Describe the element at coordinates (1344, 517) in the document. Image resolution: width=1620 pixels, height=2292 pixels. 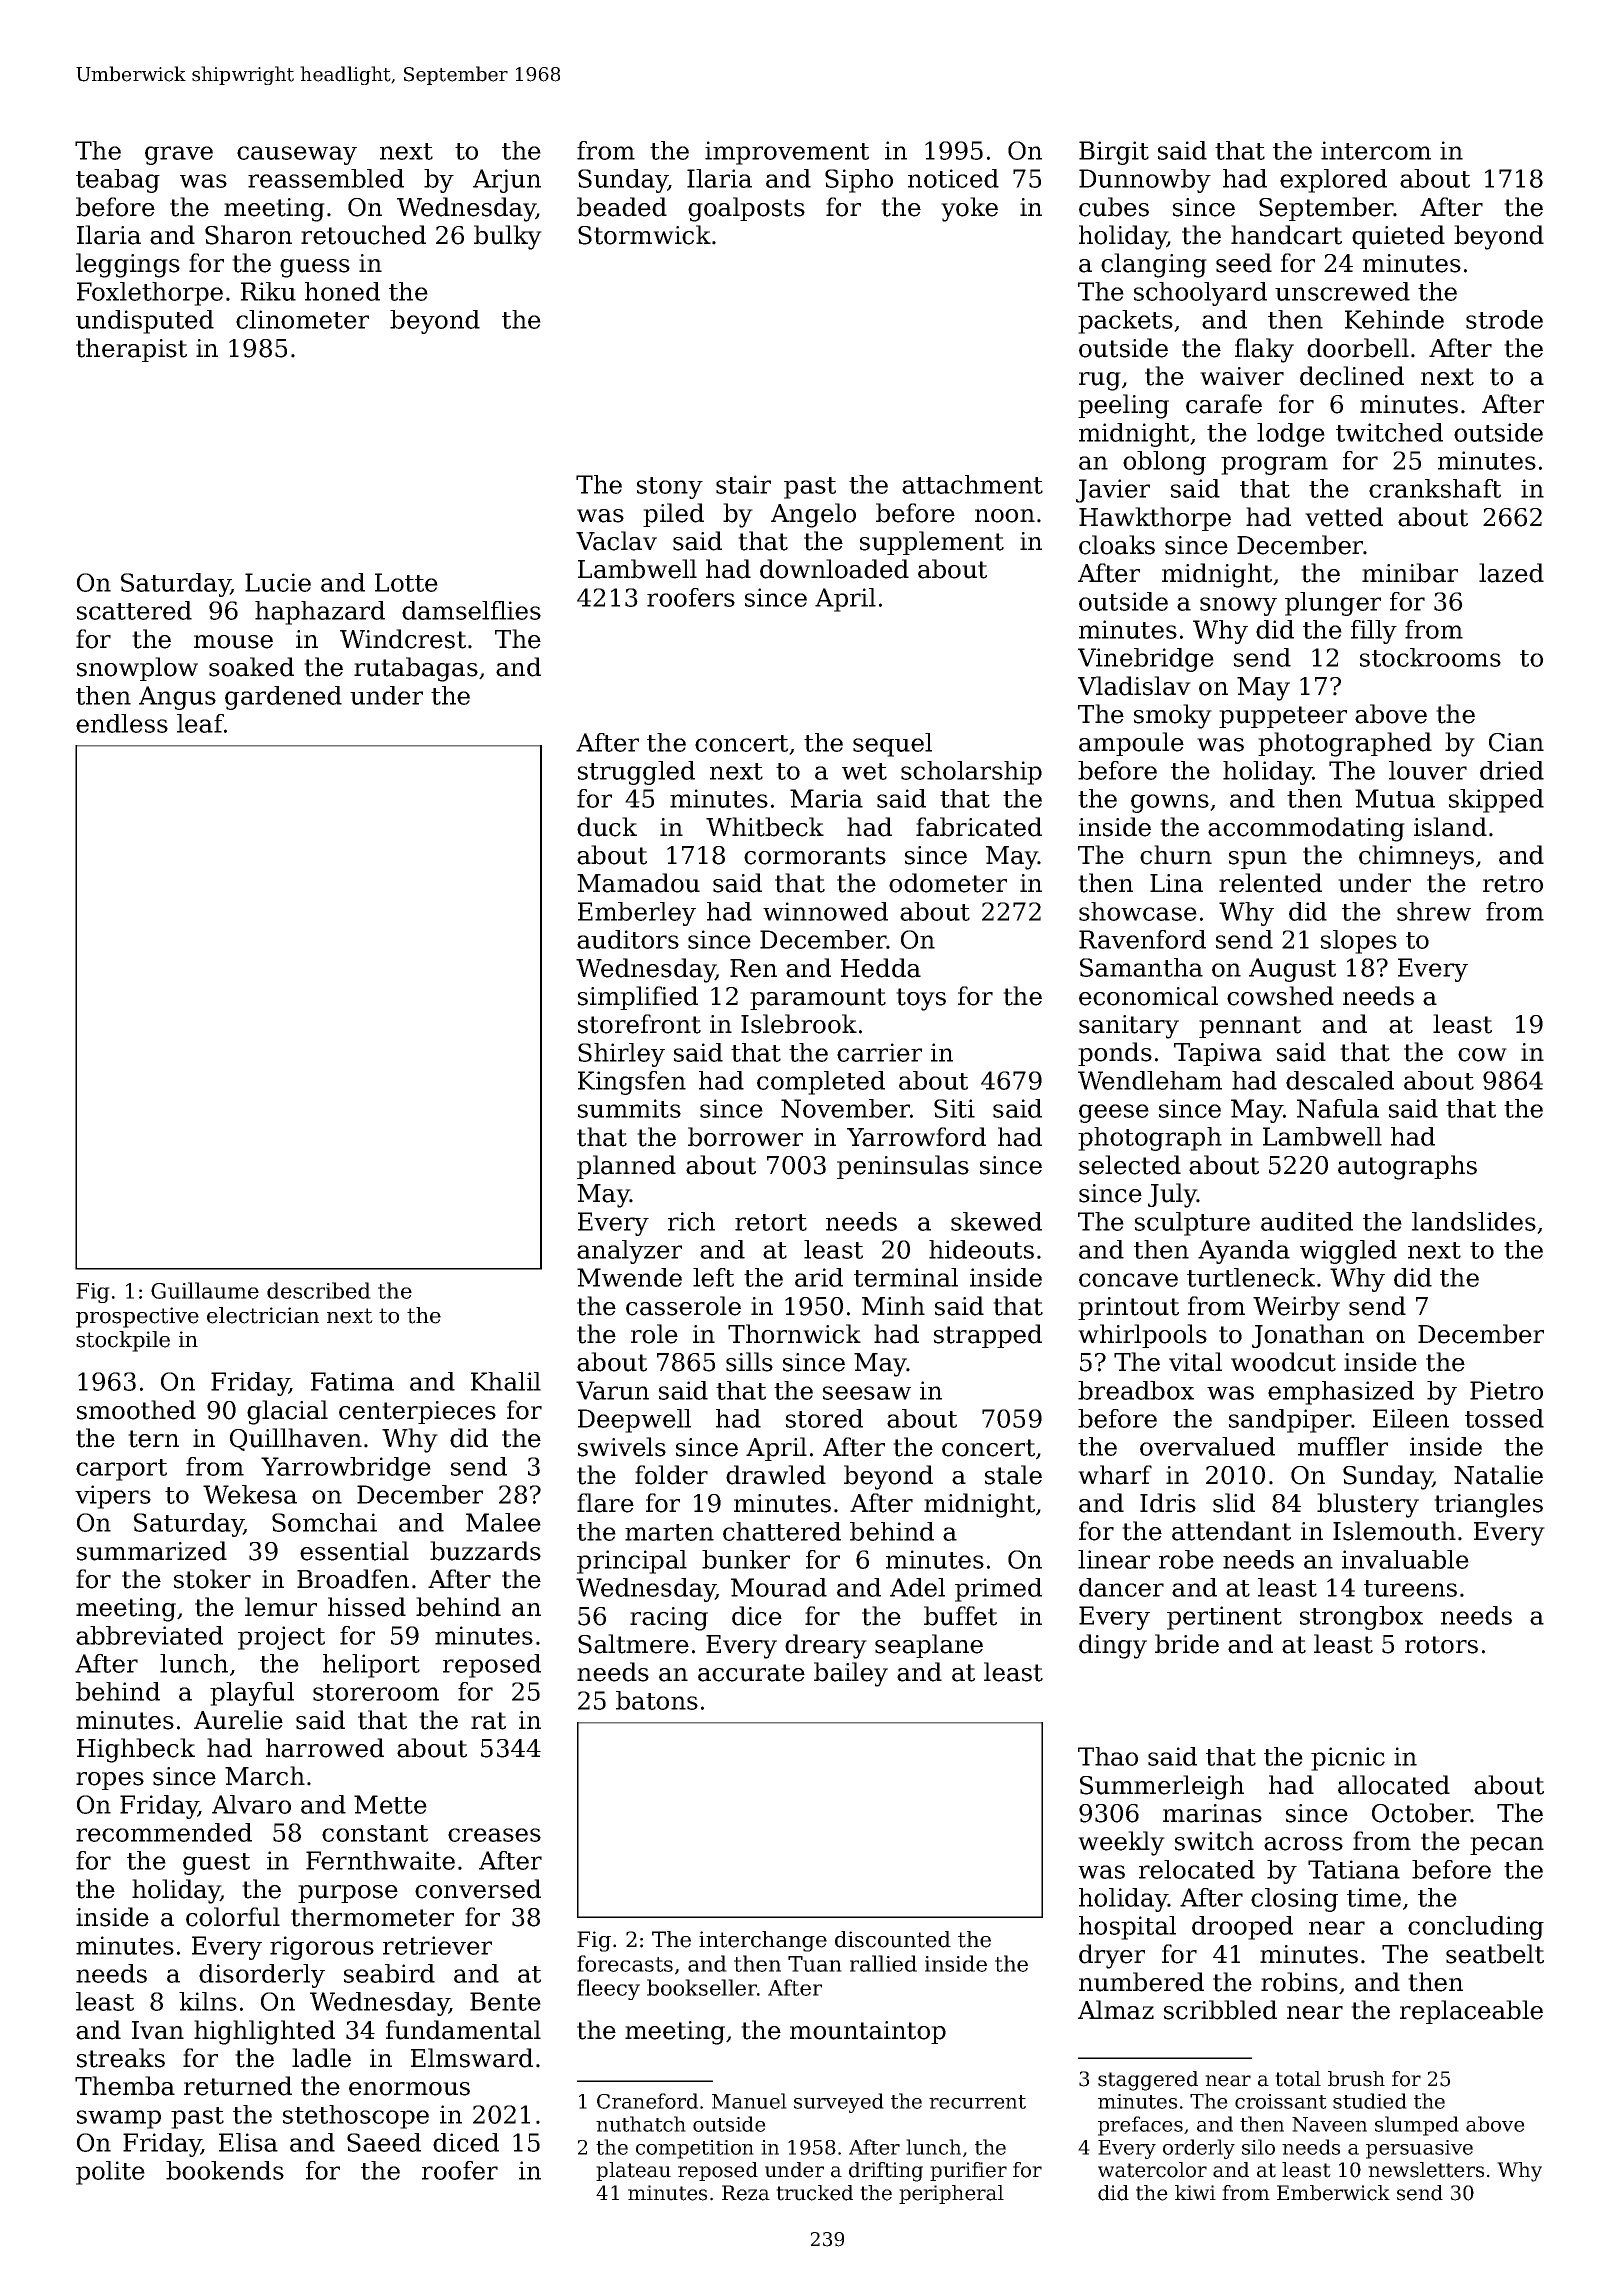
I see `vetted` at that location.
